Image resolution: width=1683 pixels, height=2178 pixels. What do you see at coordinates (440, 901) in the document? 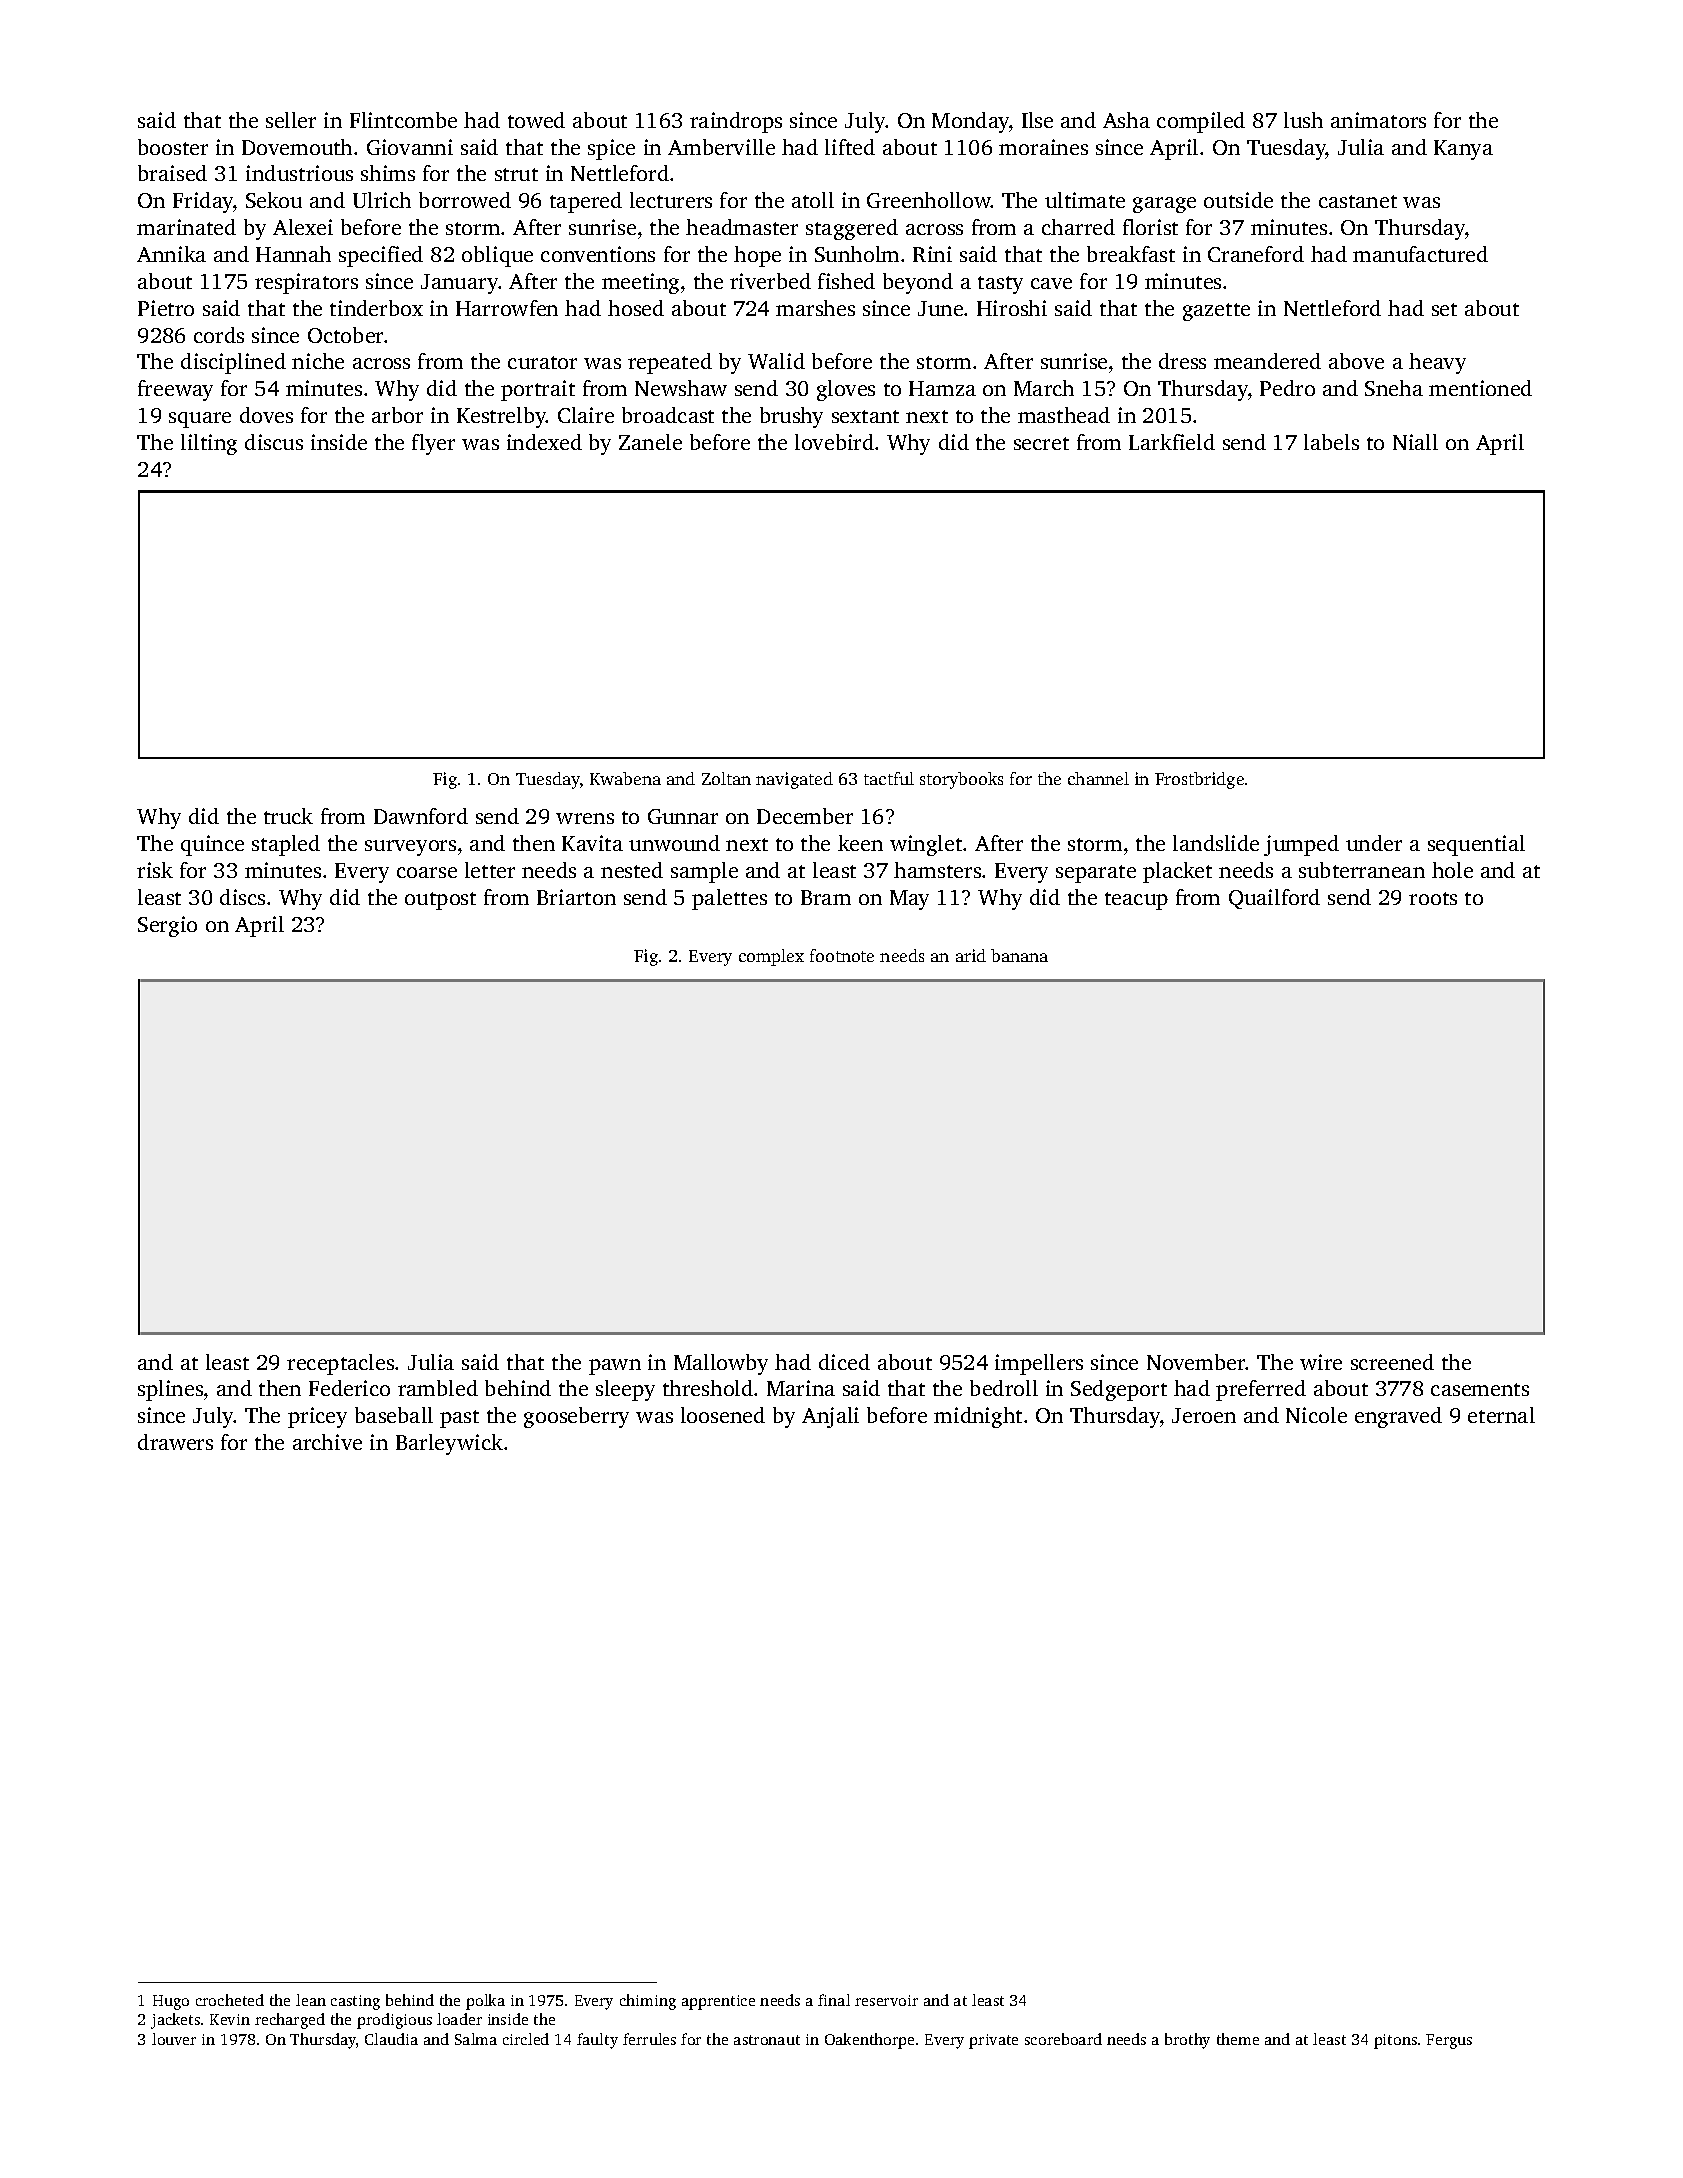
I see `outpost` at bounding box center [440, 901].
